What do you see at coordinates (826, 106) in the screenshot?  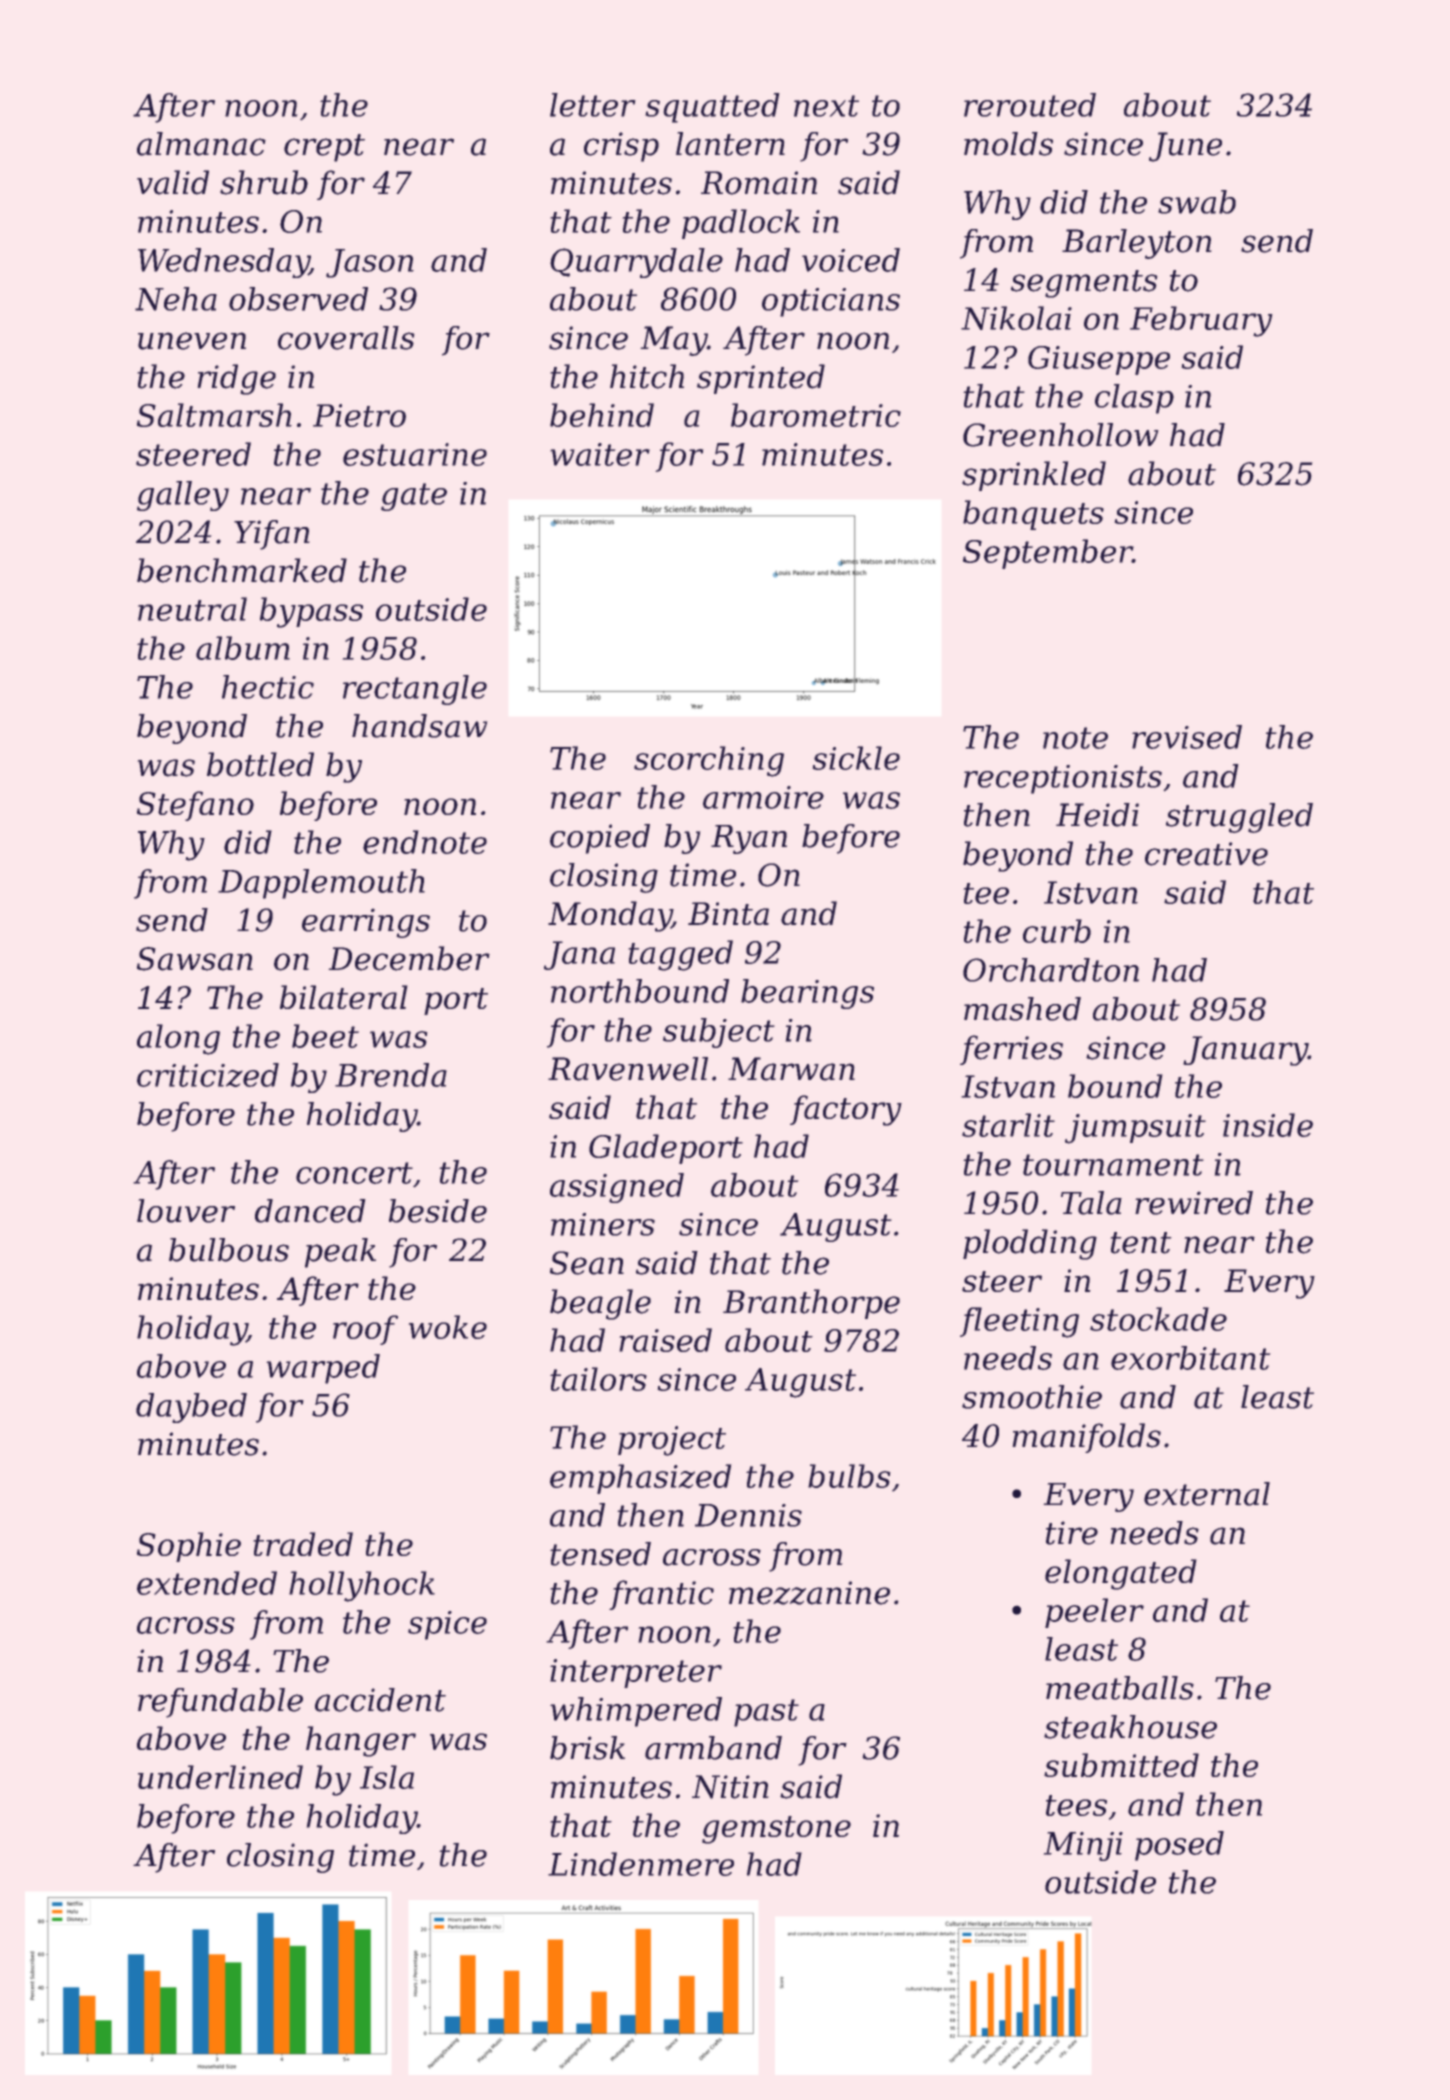 I see `next` at bounding box center [826, 106].
